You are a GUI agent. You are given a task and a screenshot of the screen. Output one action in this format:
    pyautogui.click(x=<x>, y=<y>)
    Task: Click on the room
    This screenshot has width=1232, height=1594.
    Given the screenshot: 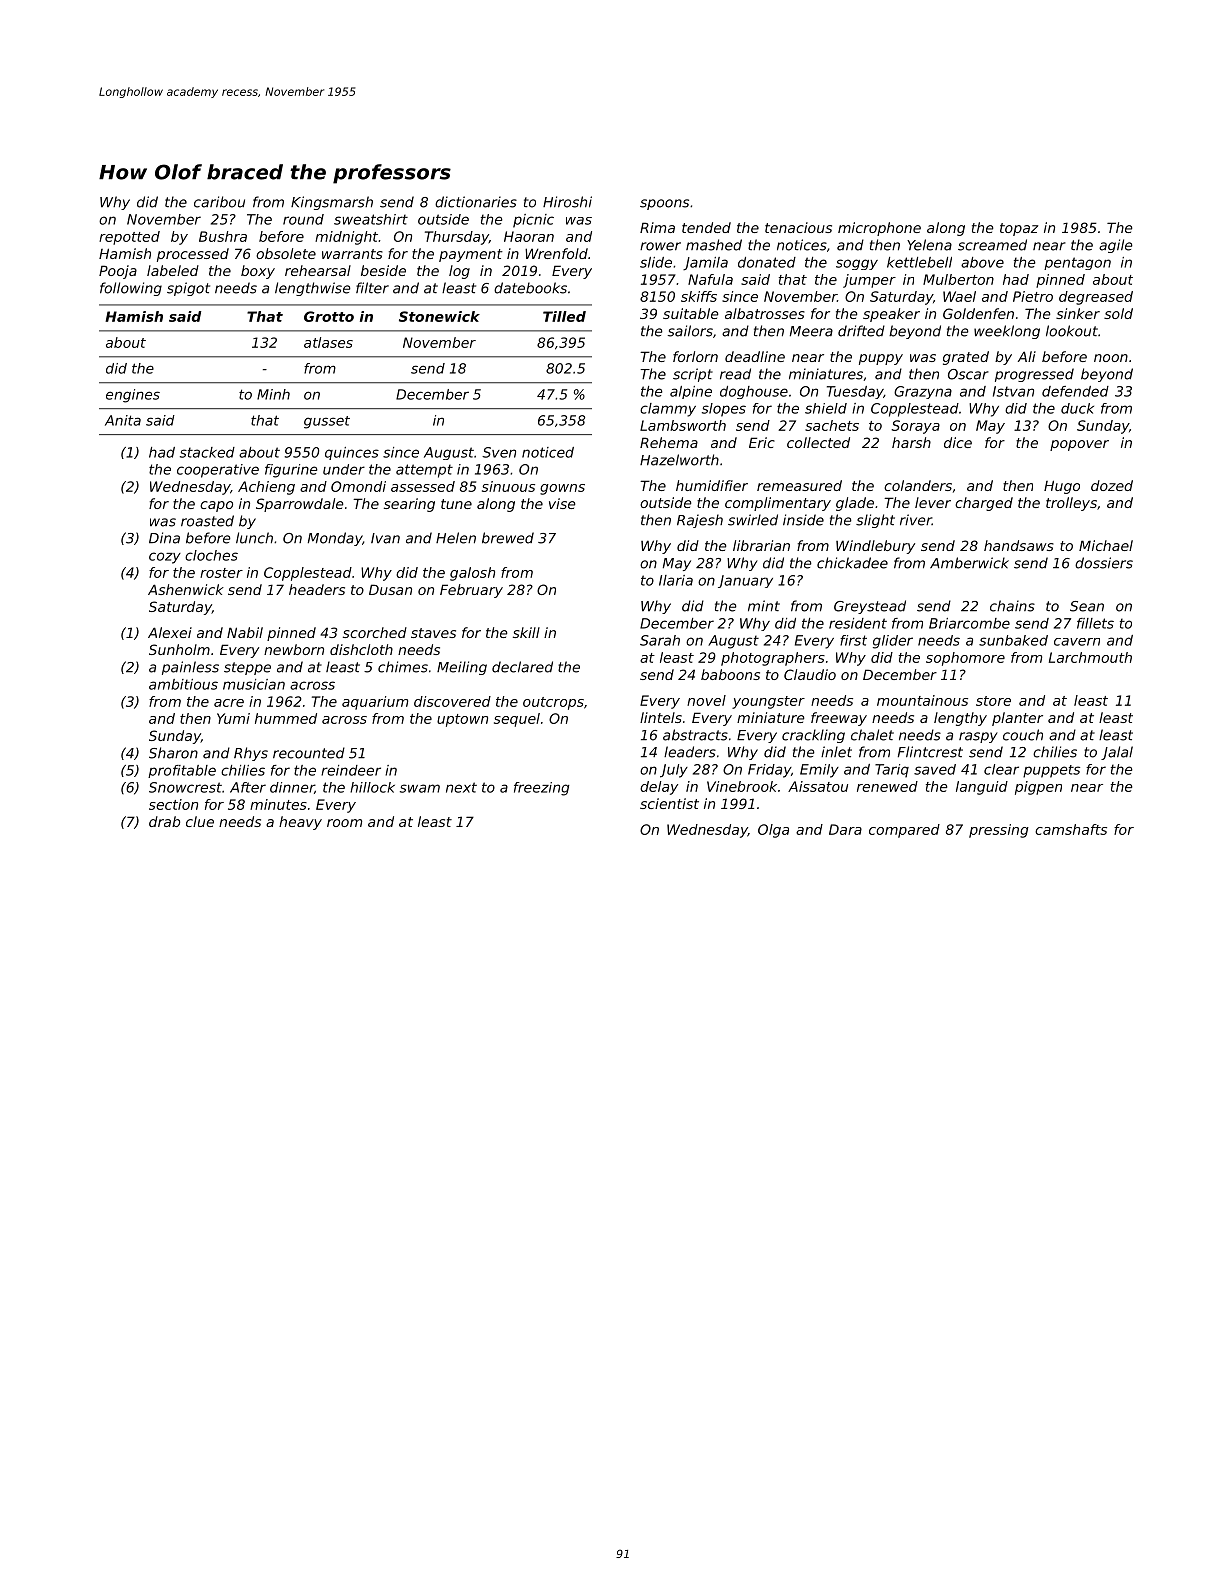 What is the action you would take?
    pyautogui.click(x=344, y=823)
